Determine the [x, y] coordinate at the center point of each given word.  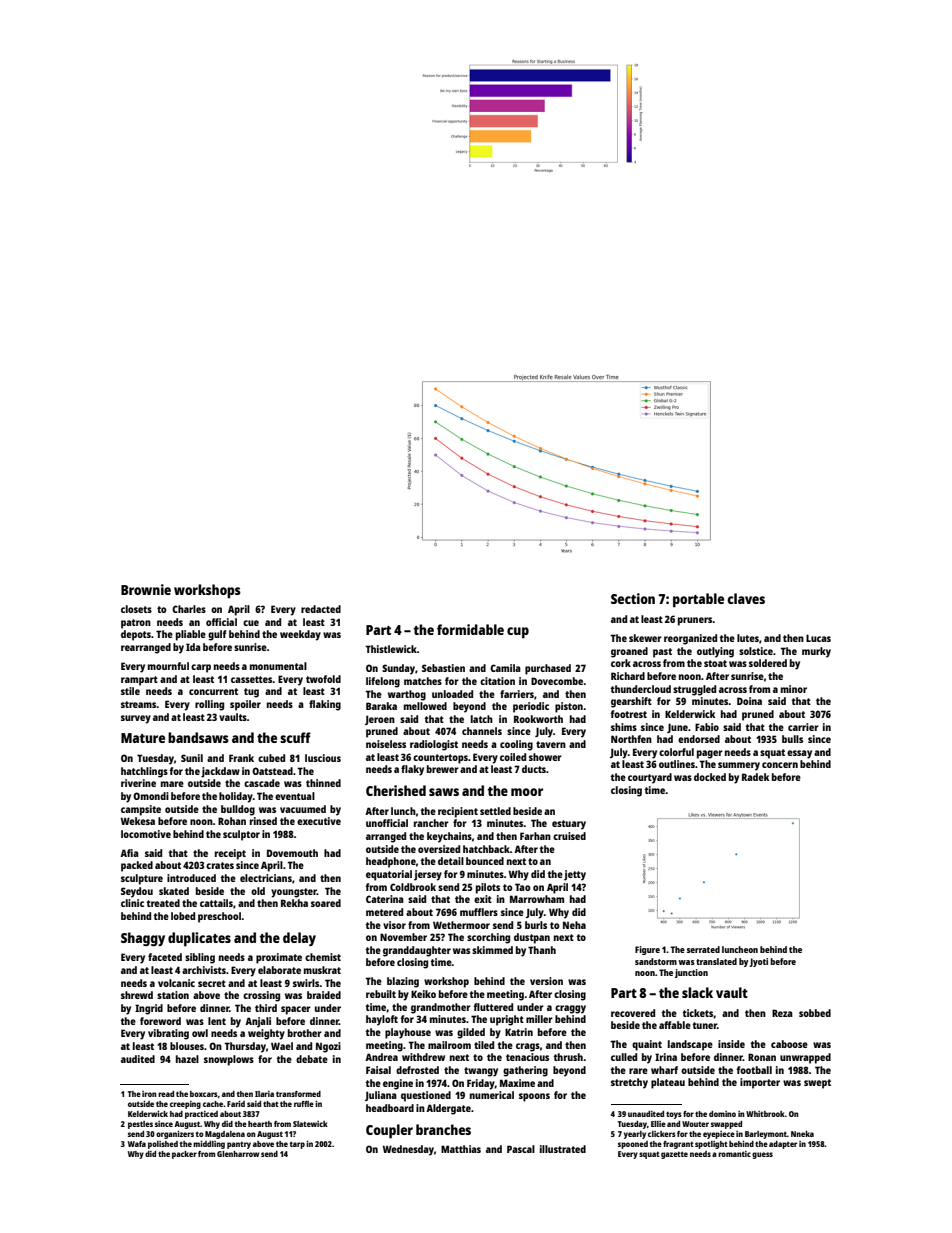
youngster [294, 893]
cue [251, 623]
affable [675, 1025]
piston [569, 707]
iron [149, 1094]
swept [817, 1084]
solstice [756, 651]
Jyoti [758, 962]
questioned [426, 1096]
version [546, 981]
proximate [279, 958]
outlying [715, 652]
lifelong [383, 682]
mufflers [479, 912]
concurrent [213, 691]
